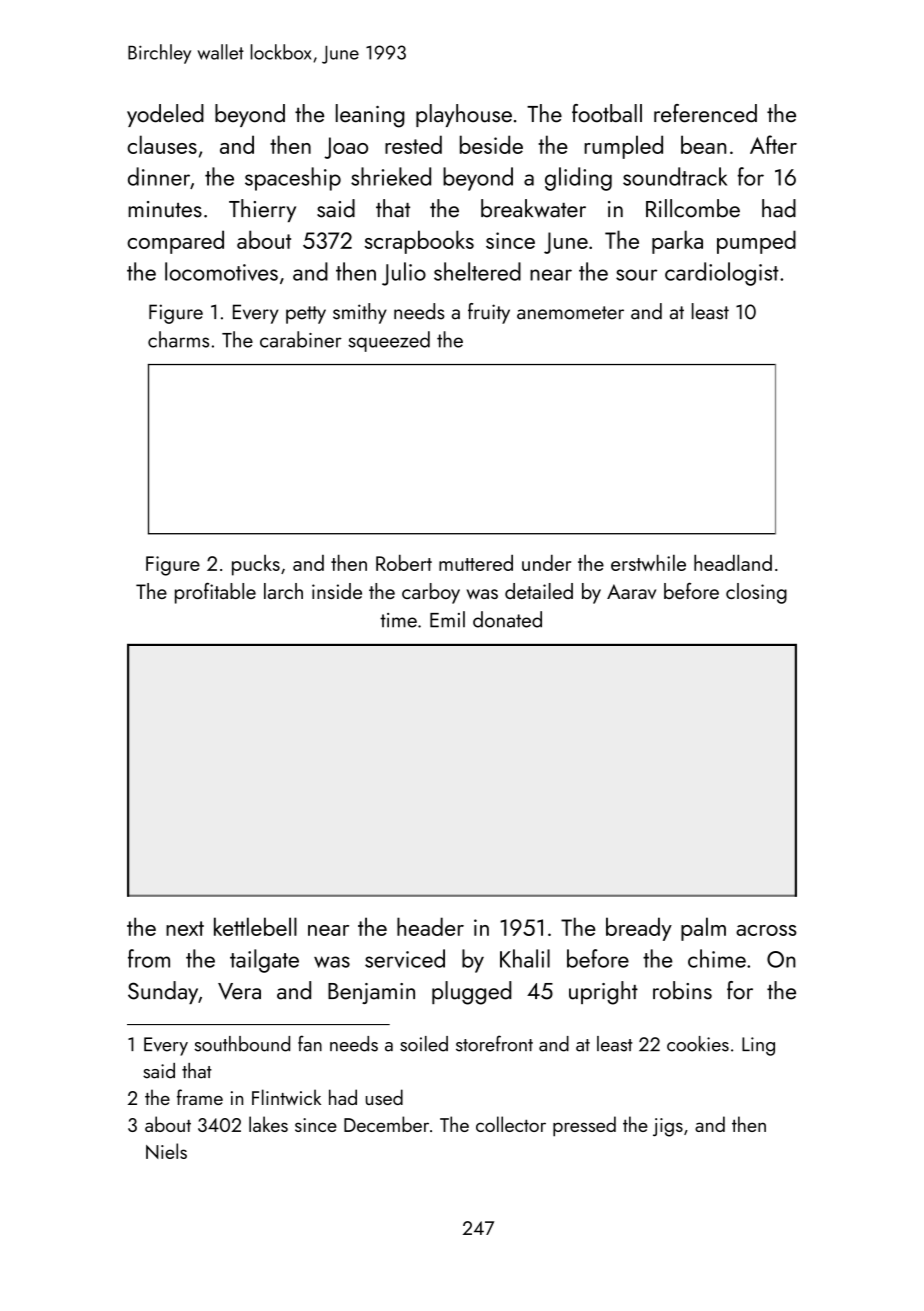 The width and height of the screenshot is (924, 1311). I want to click on southbound, so click(242, 1044).
